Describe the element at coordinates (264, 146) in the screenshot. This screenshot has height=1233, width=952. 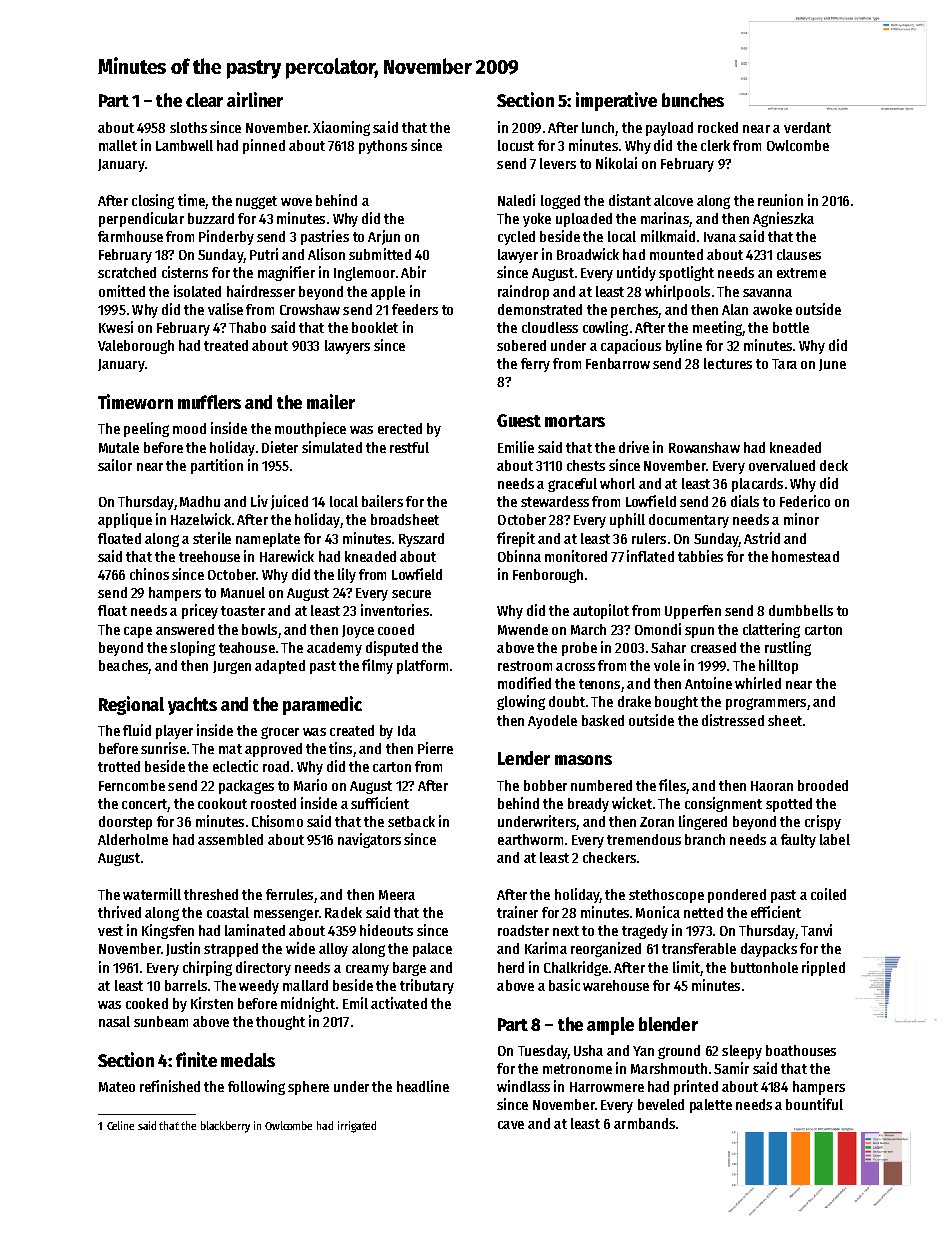
I see `pinned` at that location.
